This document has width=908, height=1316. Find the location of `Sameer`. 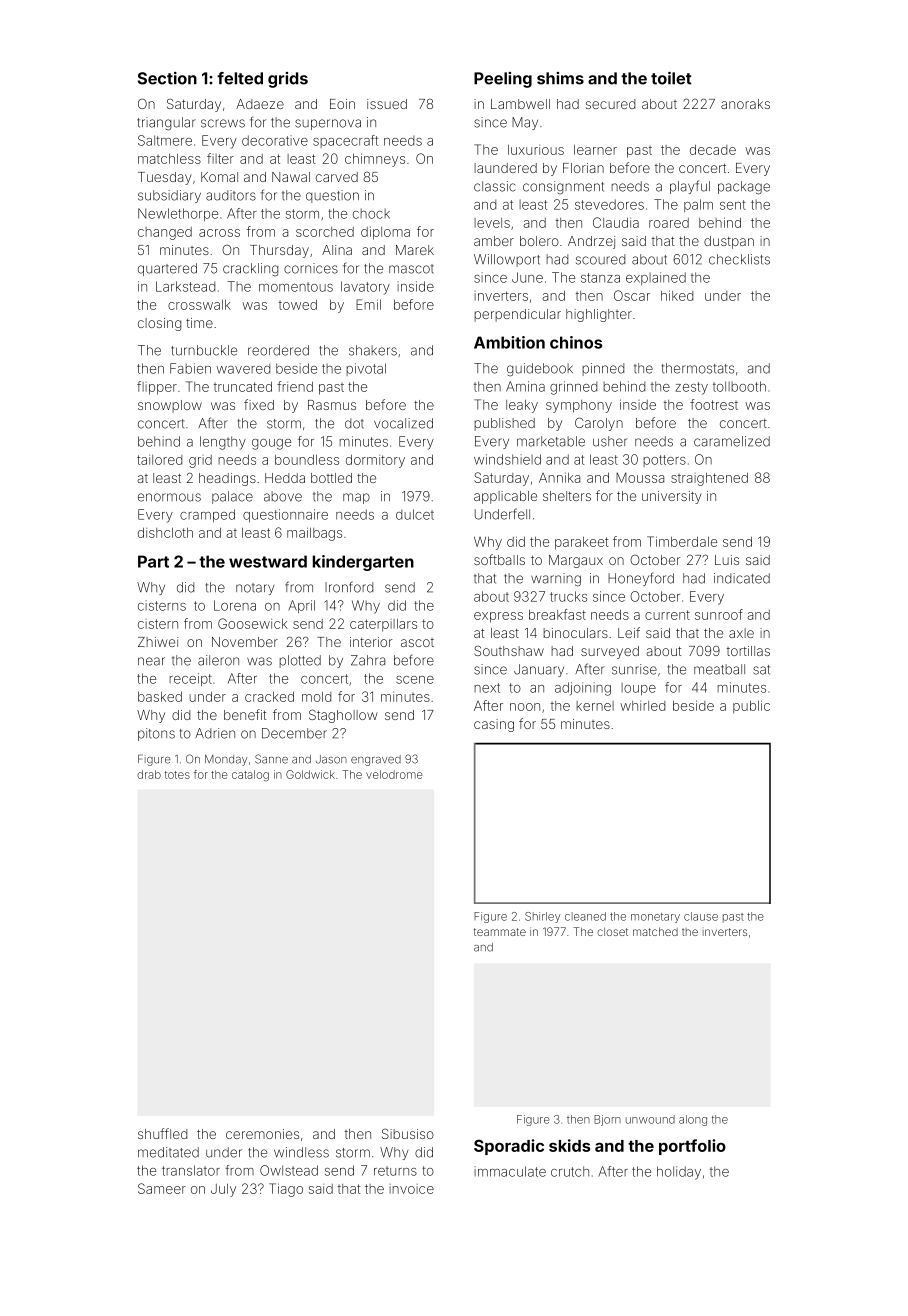

Sameer is located at coordinates (162, 1188).
